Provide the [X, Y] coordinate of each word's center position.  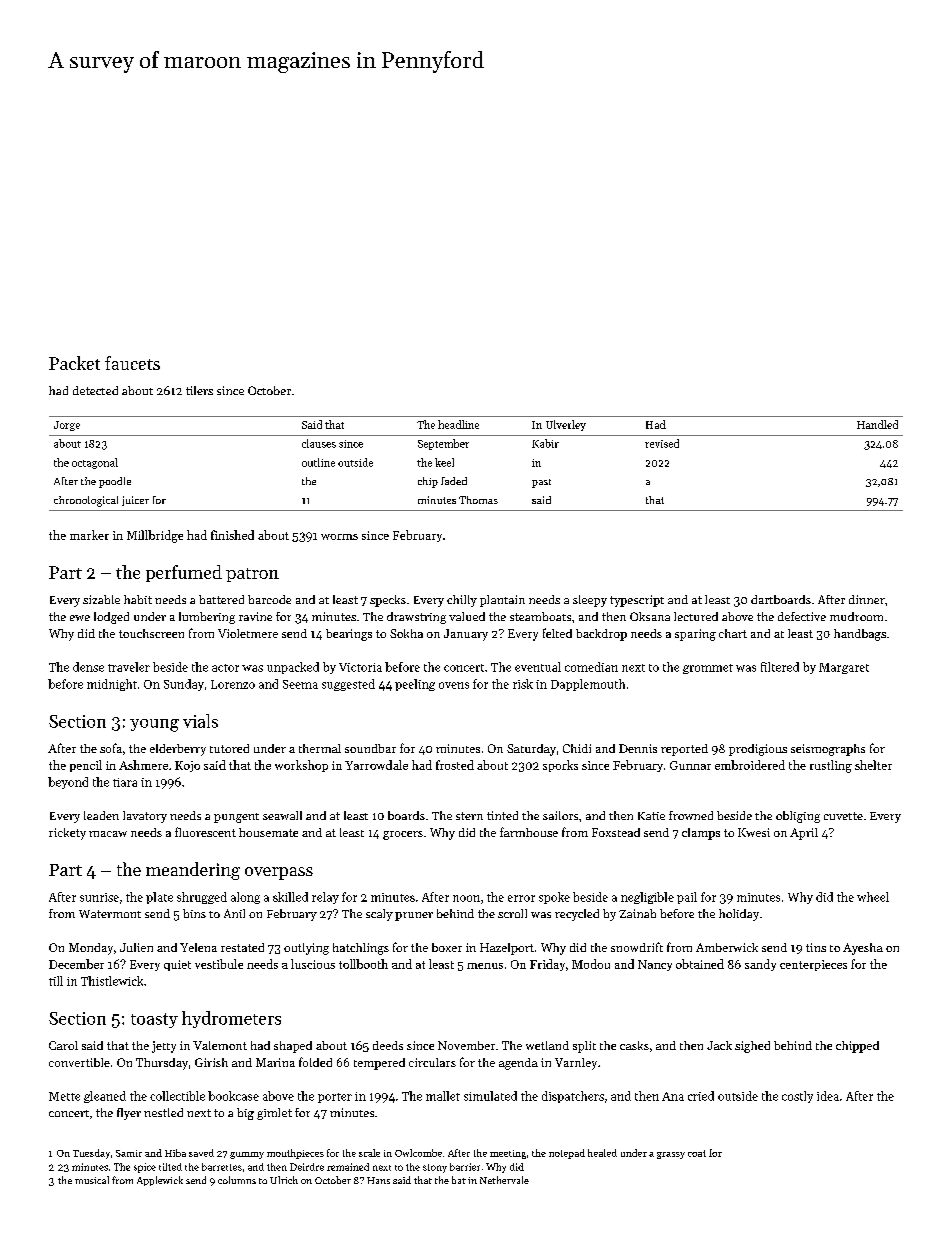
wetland [547, 1045]
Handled [877, 424]
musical [92, 1180]
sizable [101, 599]
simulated [490, 1096]
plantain [502, 601]
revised [662, 443]
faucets [132, 363]
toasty [154, 1020]
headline [458, 424]
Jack [719, 1045]
